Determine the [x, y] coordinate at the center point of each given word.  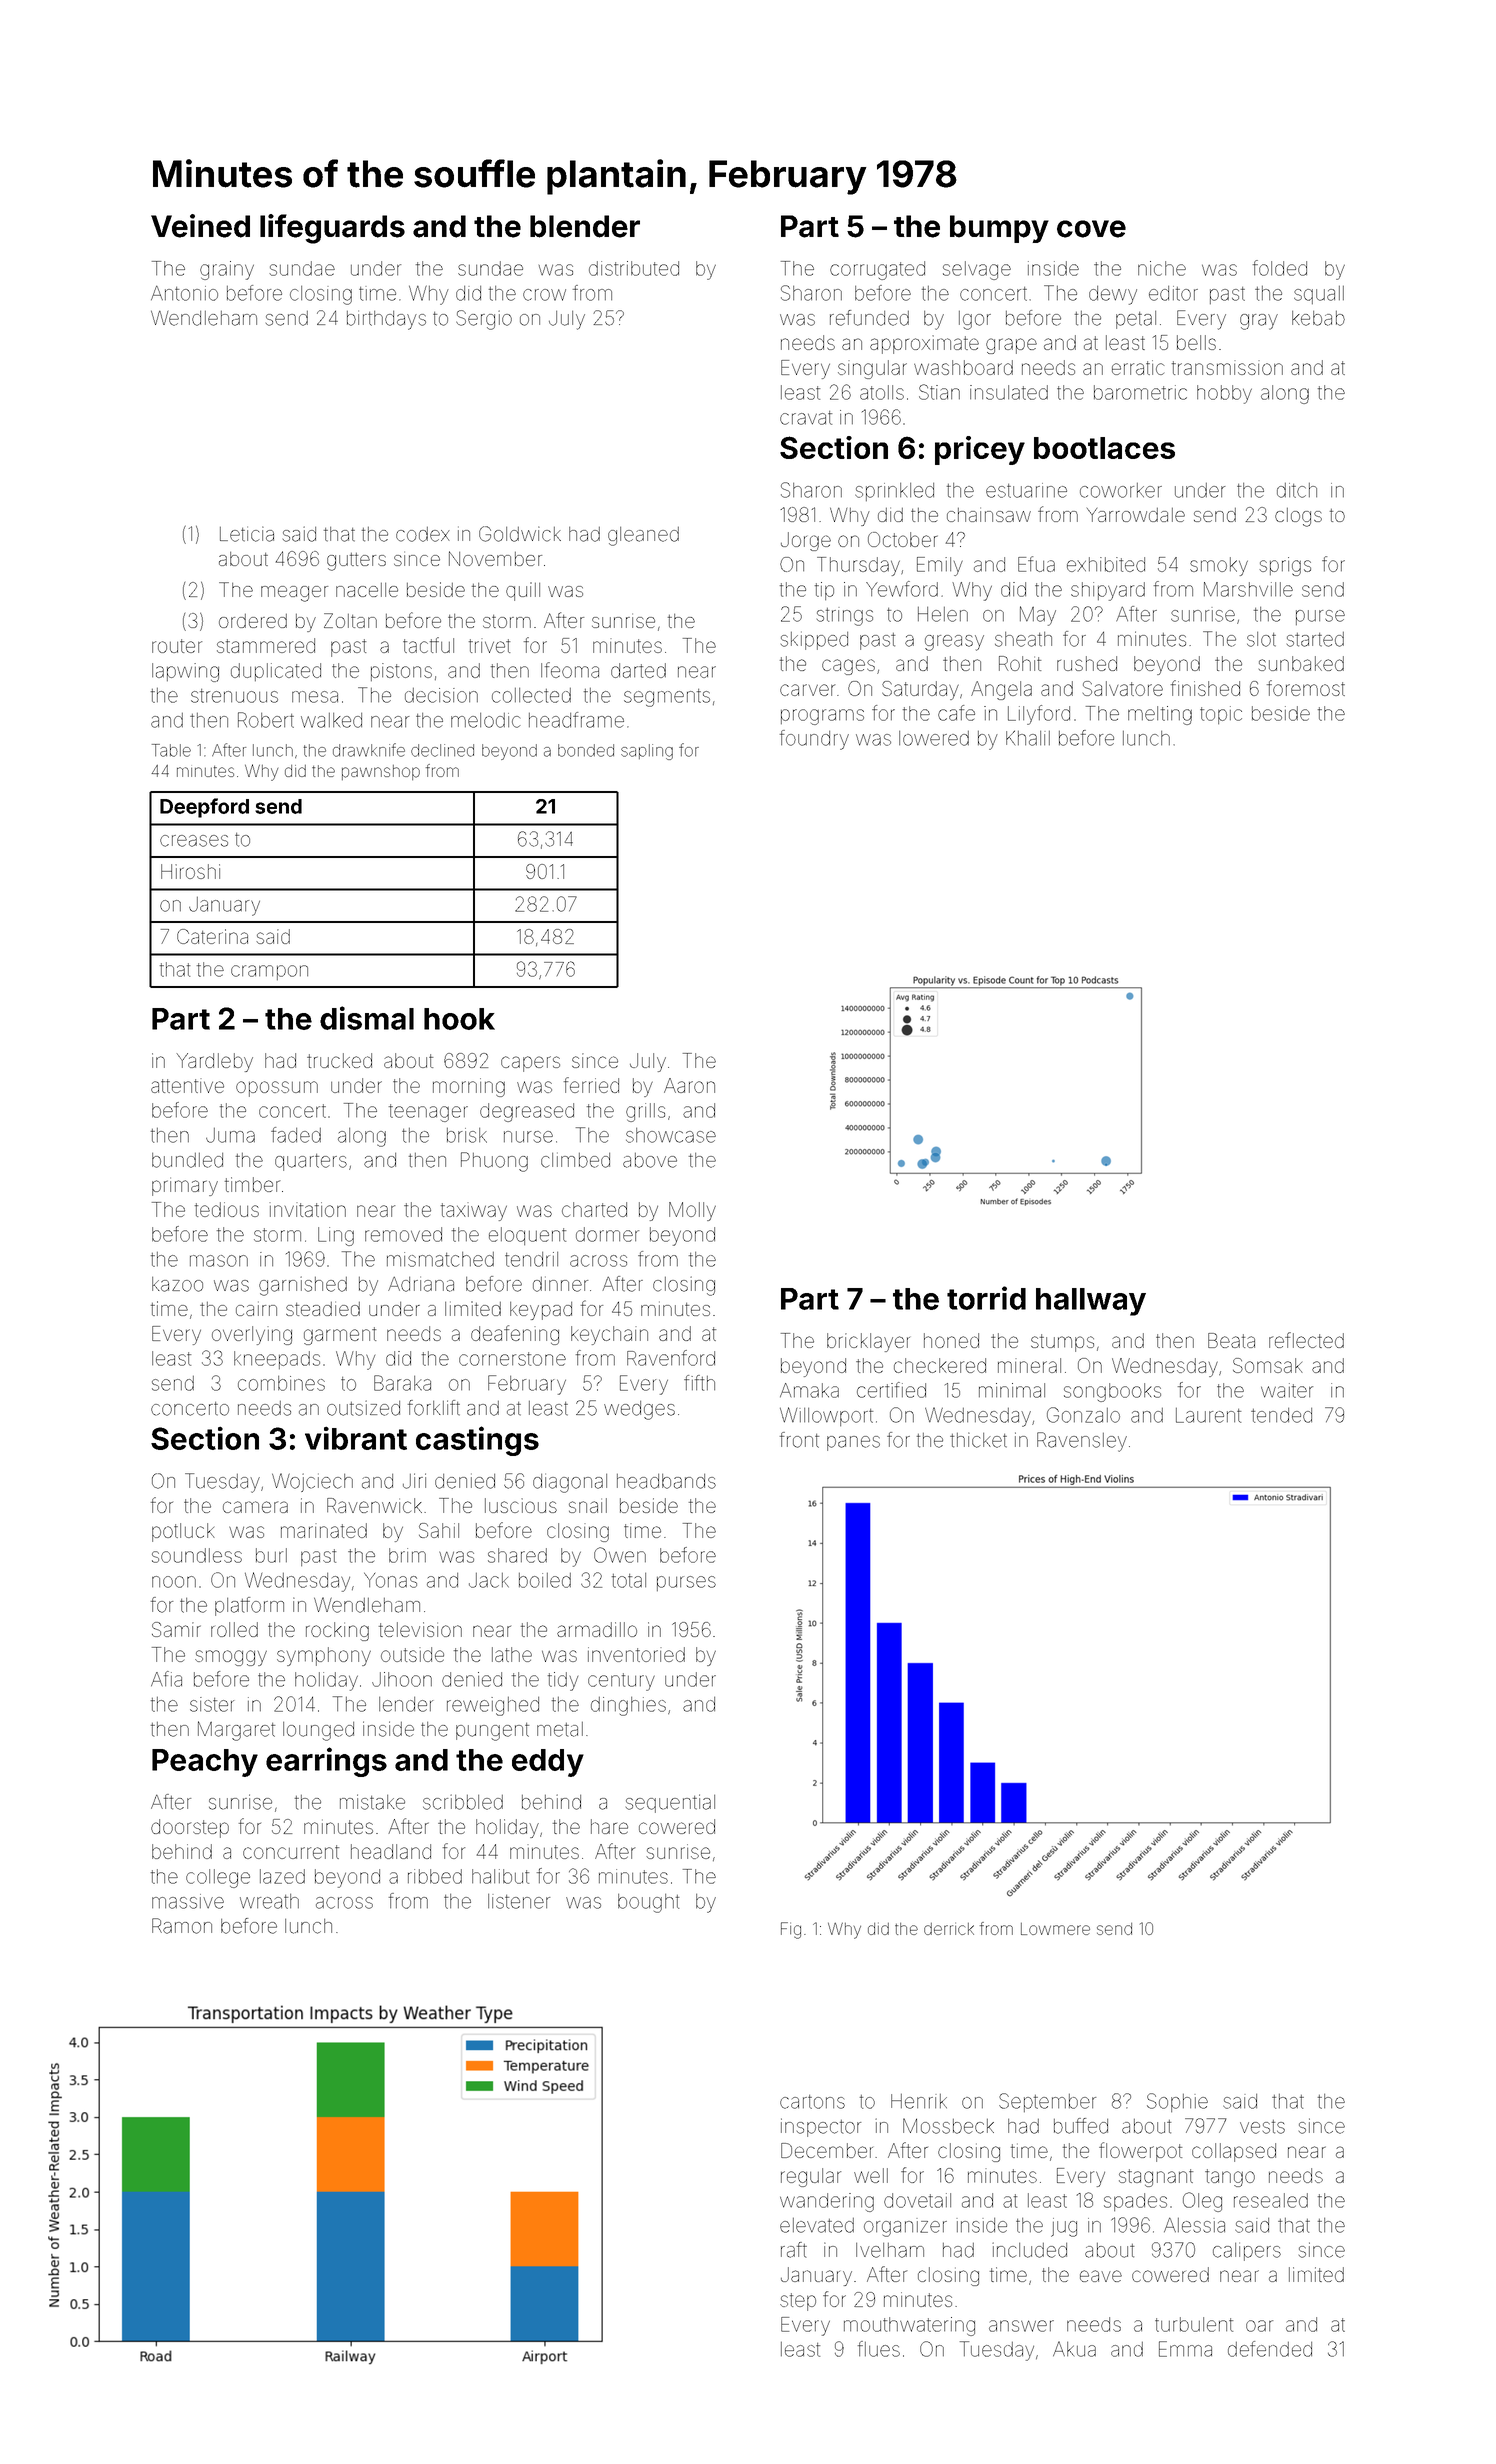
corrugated [877, 270]
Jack [489, 1580]
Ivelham [890, 2250]
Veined [200, 226]
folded [1280, 268]
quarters [311, 1162]
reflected [1306, 1340]
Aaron [689, 1085]
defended [1270, 2349]
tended [1281, 1415]
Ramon [182, 1926]
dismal [367, 1018]
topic [1221, 715]
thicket [978, 1440]
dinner [560, 1284]
